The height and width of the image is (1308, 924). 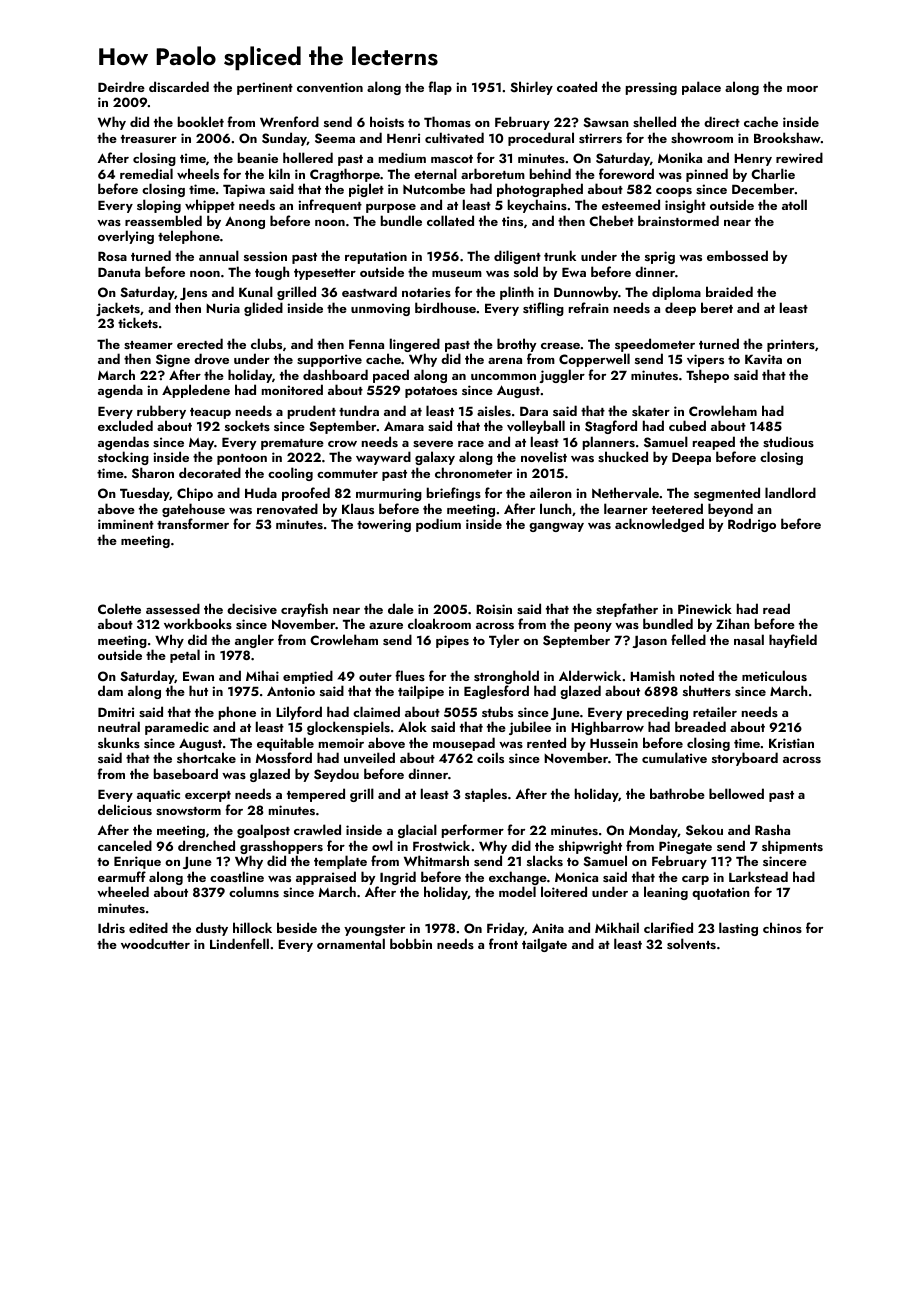 I want to click on monitored, so click(x=292, y=389).
